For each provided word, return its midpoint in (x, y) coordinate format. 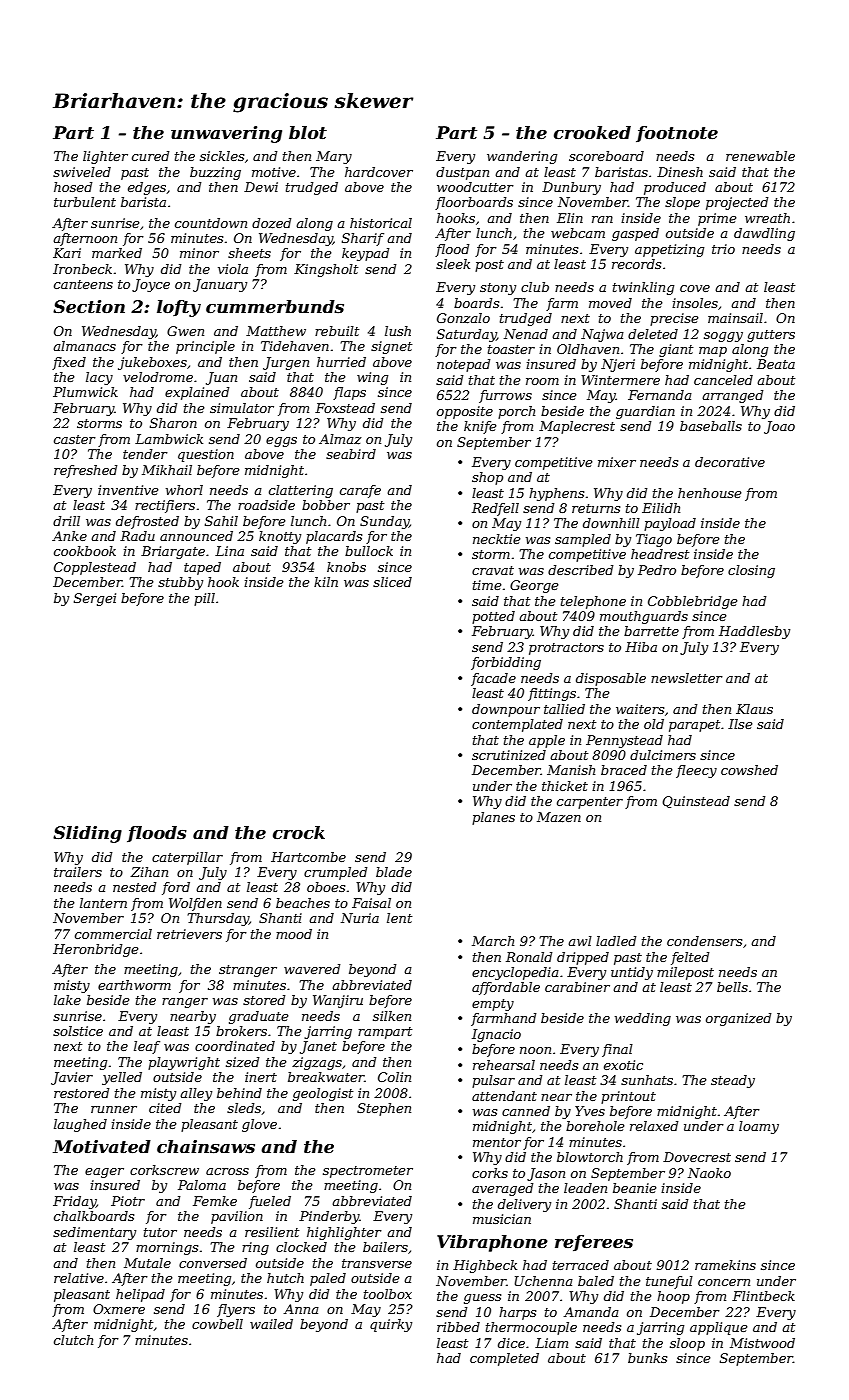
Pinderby (329, 1217)
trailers (78, 872)
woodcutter (475, 187)
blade (394, 872)
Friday (74, 1202)
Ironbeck (82, 269)
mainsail (735, 318)
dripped (583, 958)
